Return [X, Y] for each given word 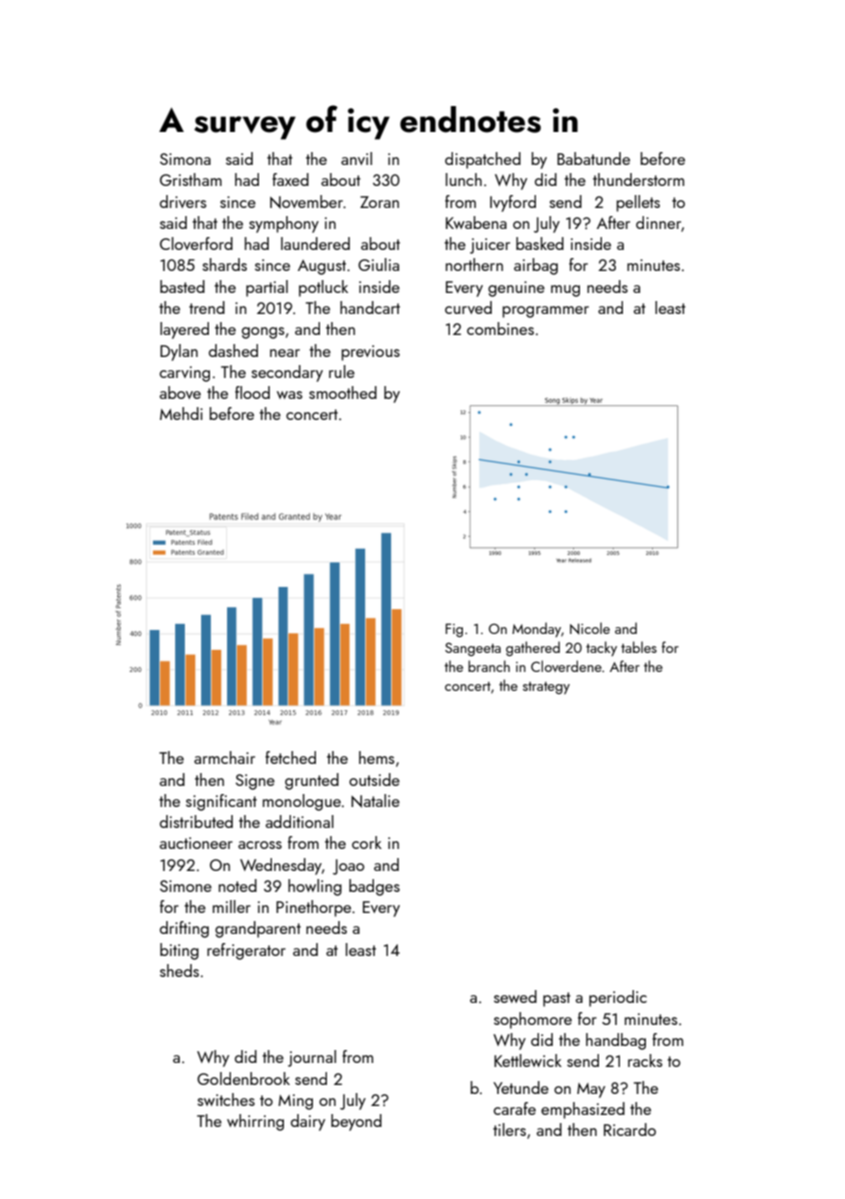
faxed [290, 179]
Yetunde [521, 1087]
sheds [179, 970]
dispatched [483, 160]
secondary [287, 373]
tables [639, 647]
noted [238, 885]
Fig [454, 630]
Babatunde [593, 158]
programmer [545, 312]
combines [500, 328]
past [556, 999]
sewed [515, 996]
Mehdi [181, 413]
